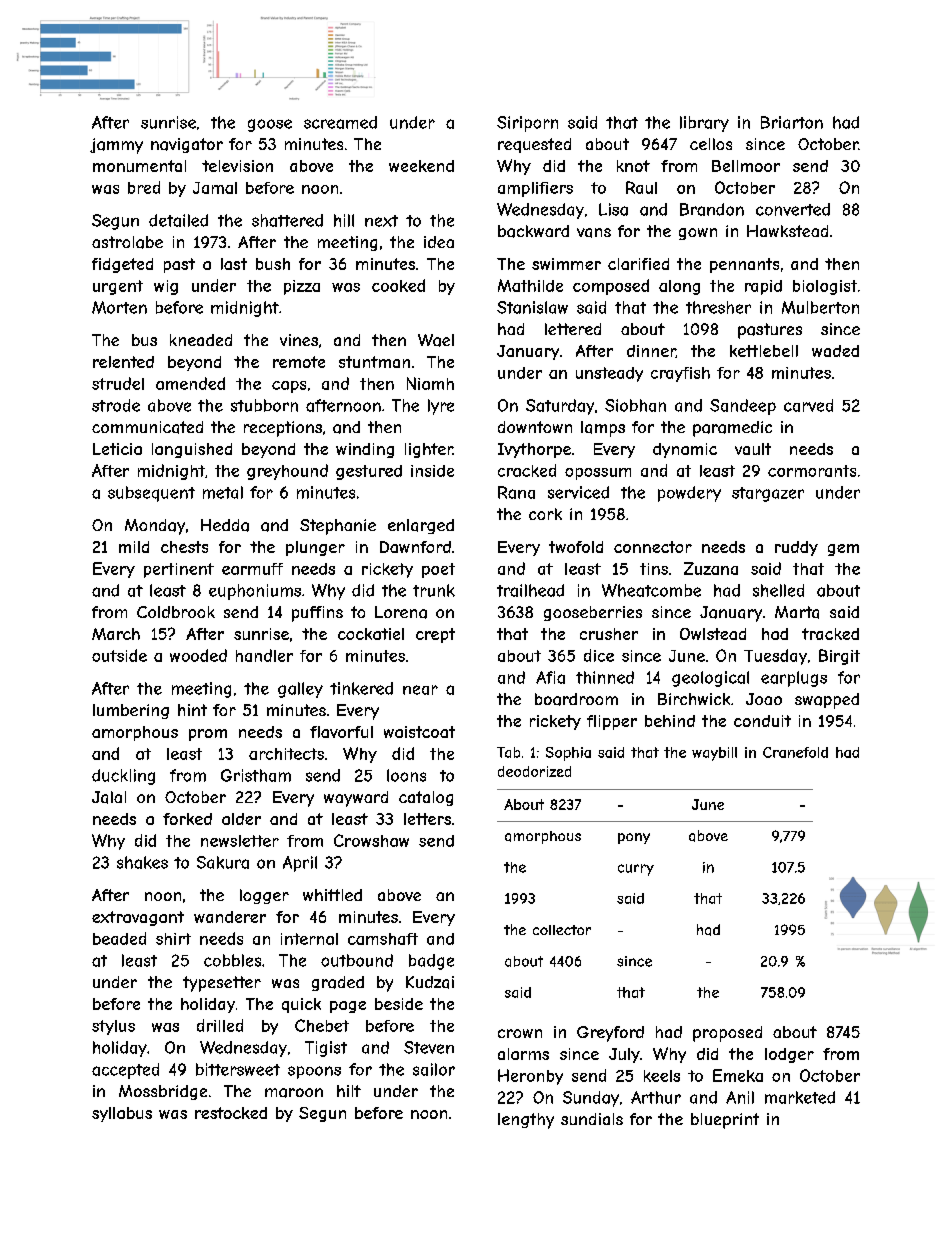 The width and height of the document is (952, 1233). Describe the element at coordinates (825, 287) in the document. I see `biologist` at that location.
